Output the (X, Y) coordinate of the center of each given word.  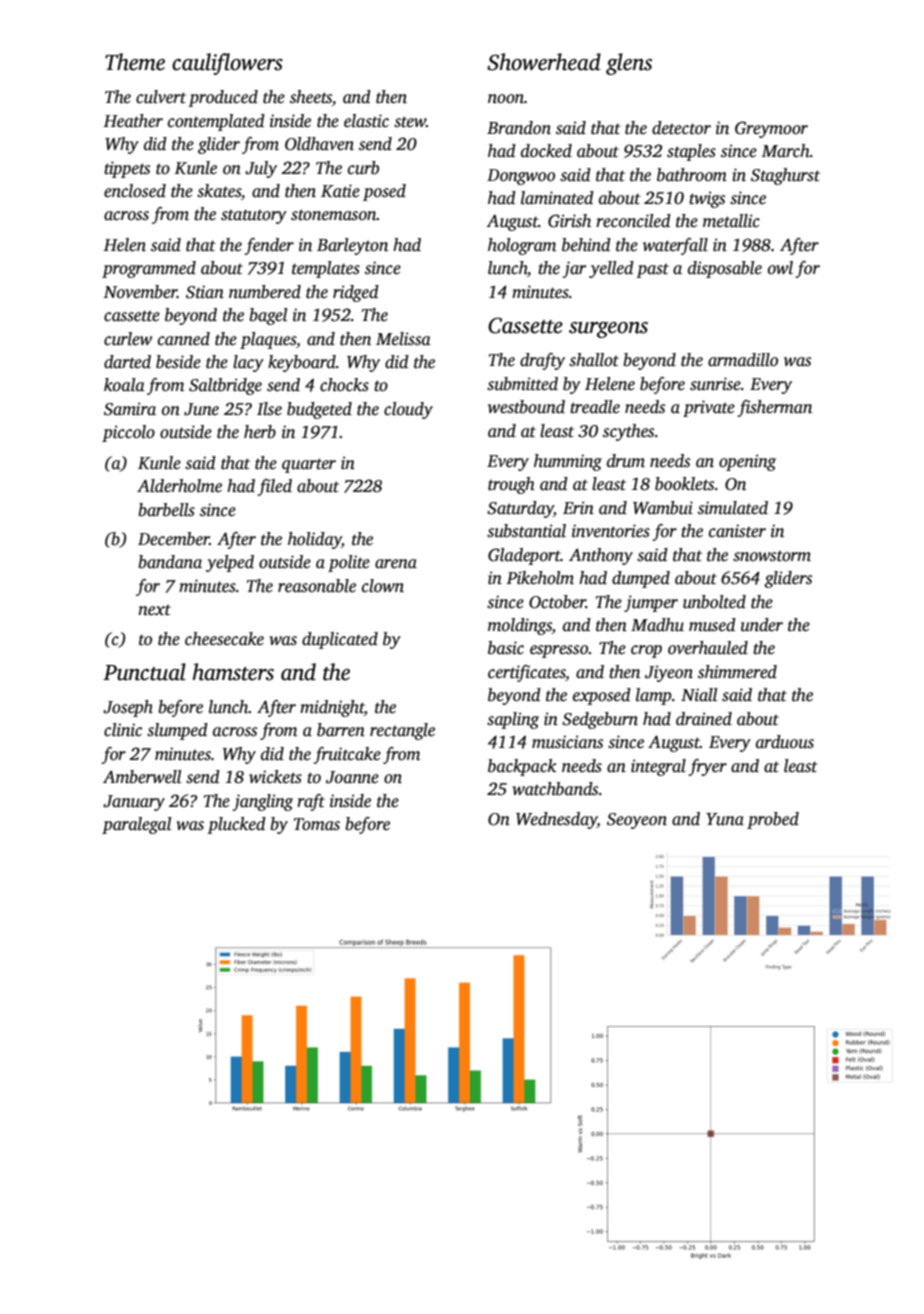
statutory (254, 216)
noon (506, 99)
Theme (135, 62)
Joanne (352, 777)
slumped (177, 731)
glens (629, 64)
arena (396, 564)
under (762, 625)
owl (780, 268)
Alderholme (179, 486)
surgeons (608, 330)
